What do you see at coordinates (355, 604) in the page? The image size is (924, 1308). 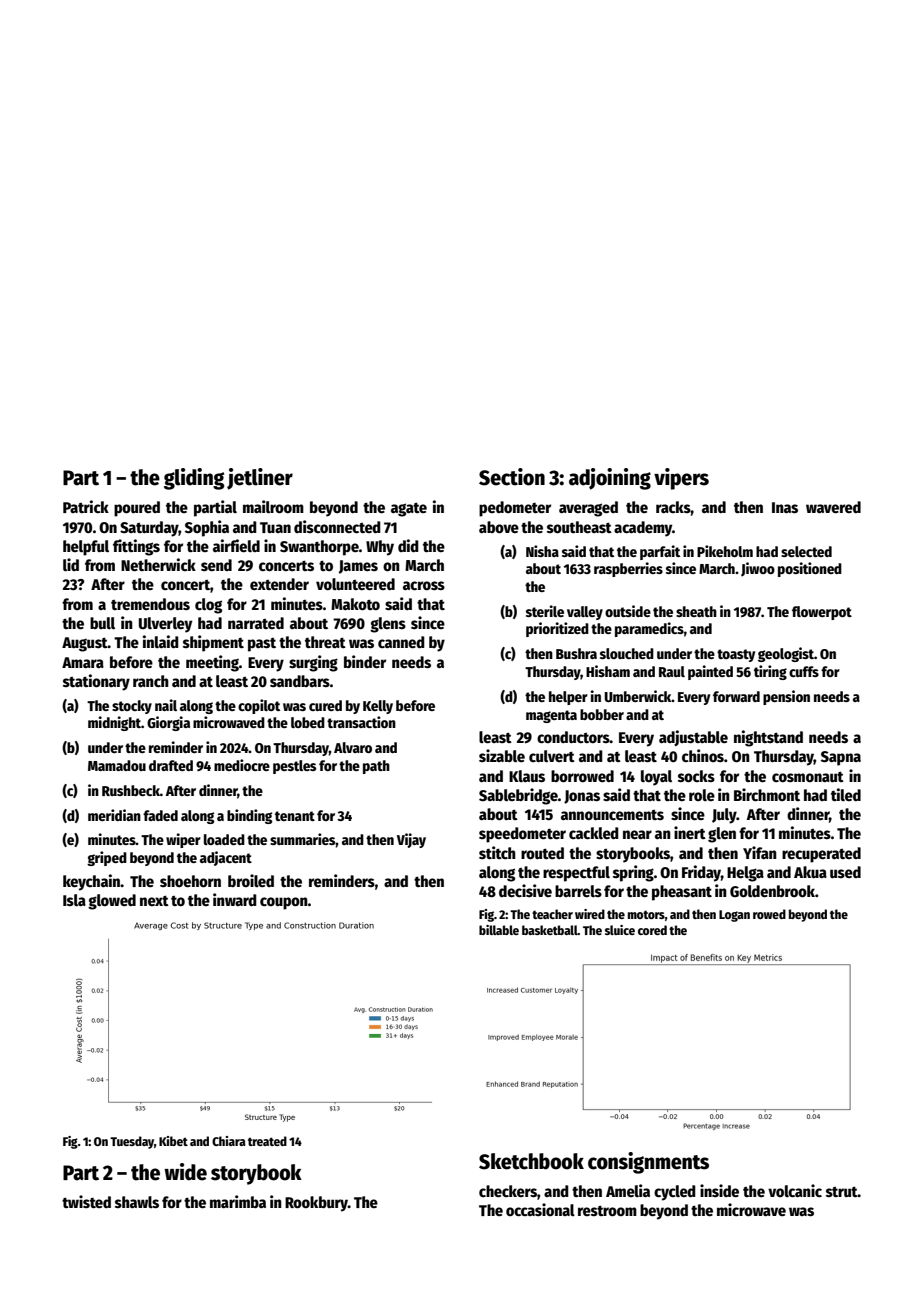 I see `Makoto` at bounding box center [355, 604].
